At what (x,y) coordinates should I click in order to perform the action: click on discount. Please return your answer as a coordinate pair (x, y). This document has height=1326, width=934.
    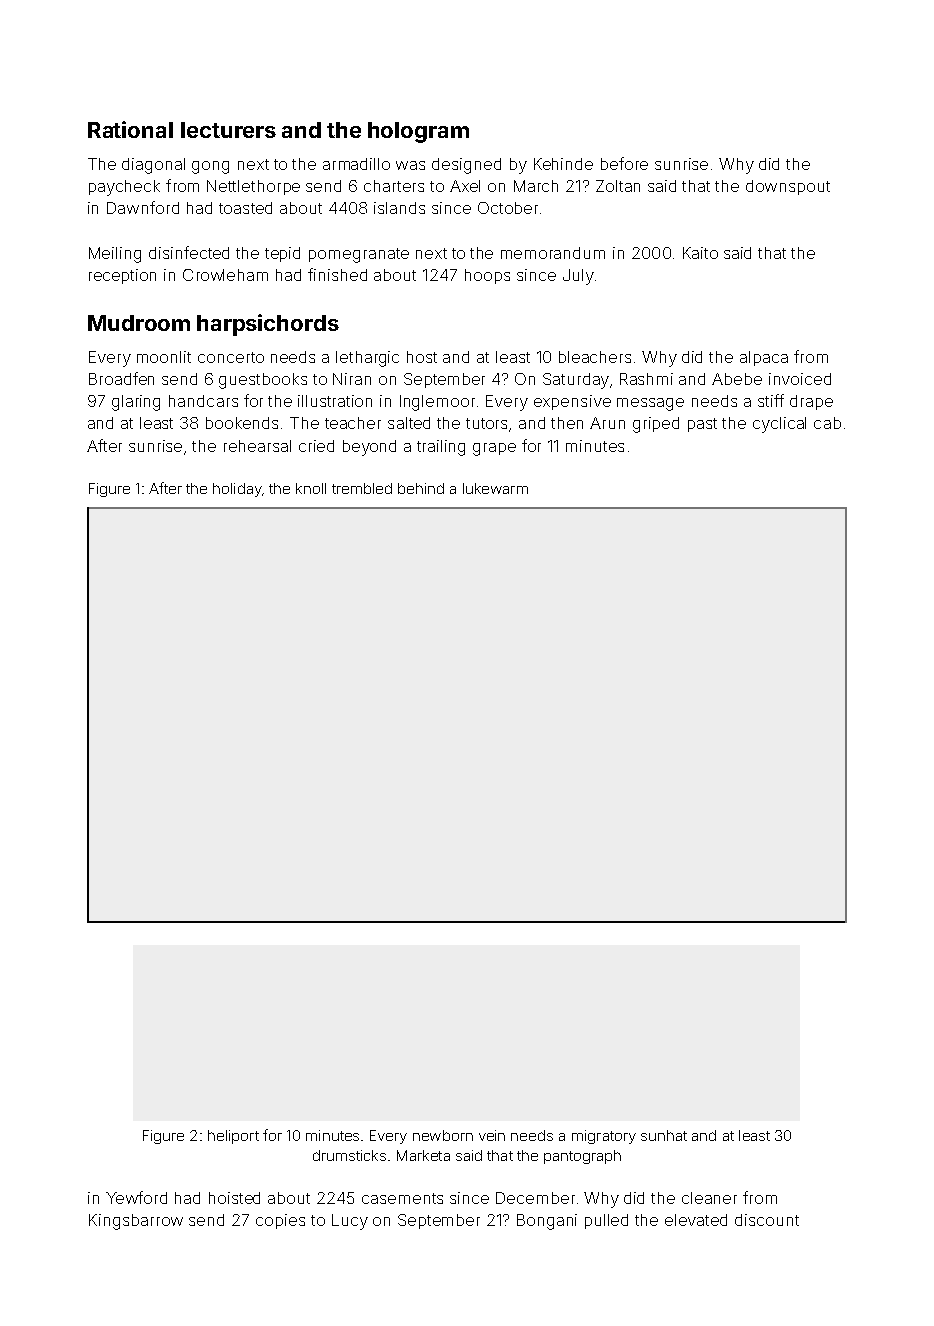
    Looking at the image, I should click on (767, 1220).
